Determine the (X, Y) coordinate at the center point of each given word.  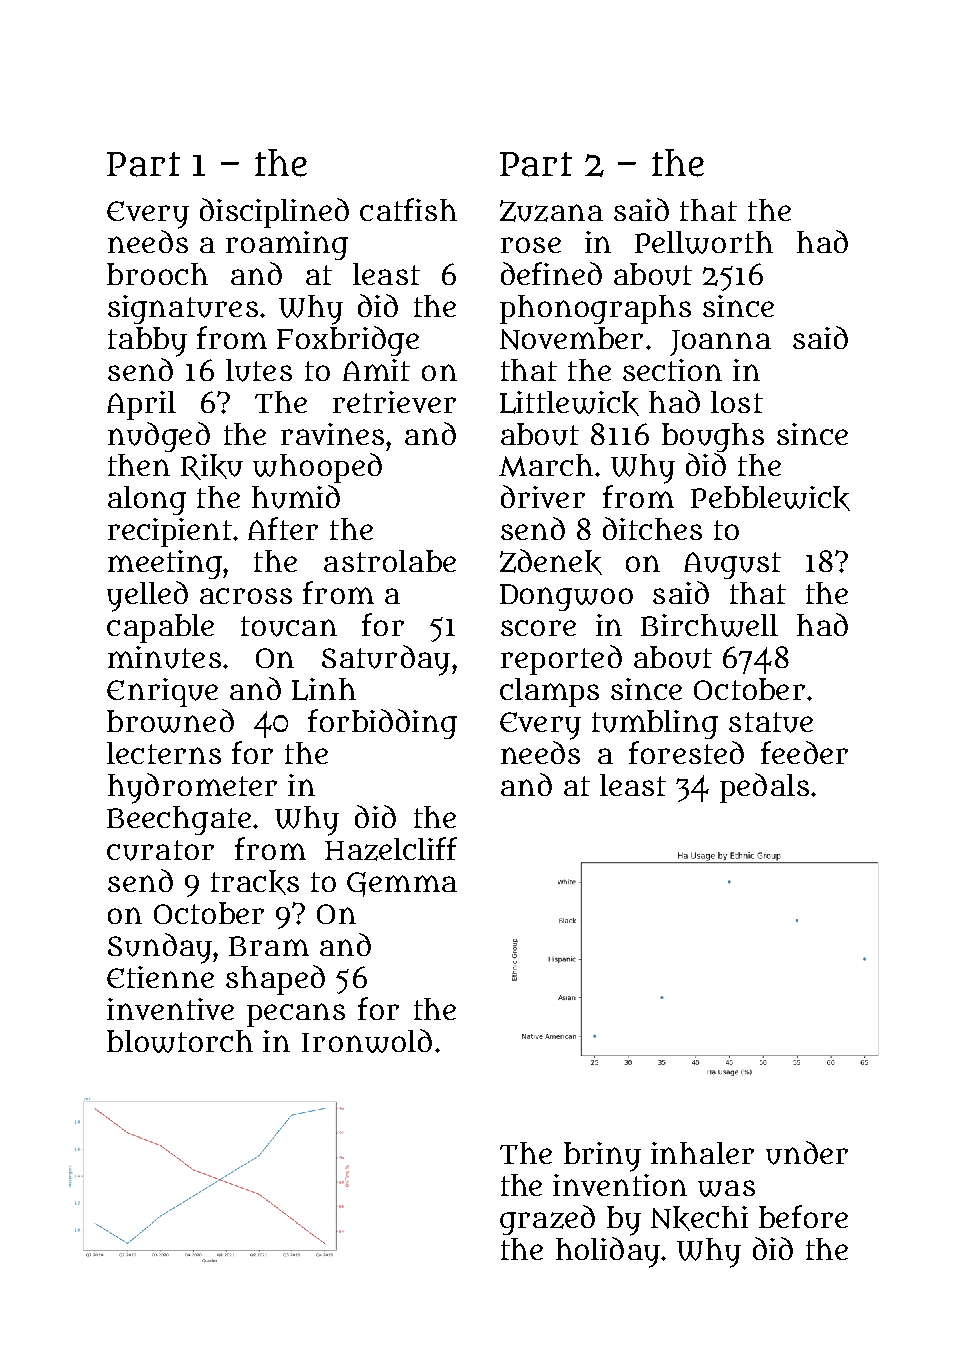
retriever (394, 402)
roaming (287, 245)
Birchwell (709, 625)
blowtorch (180, 1041)
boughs (713, 437)
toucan (289, 626)
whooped (317, 468)
